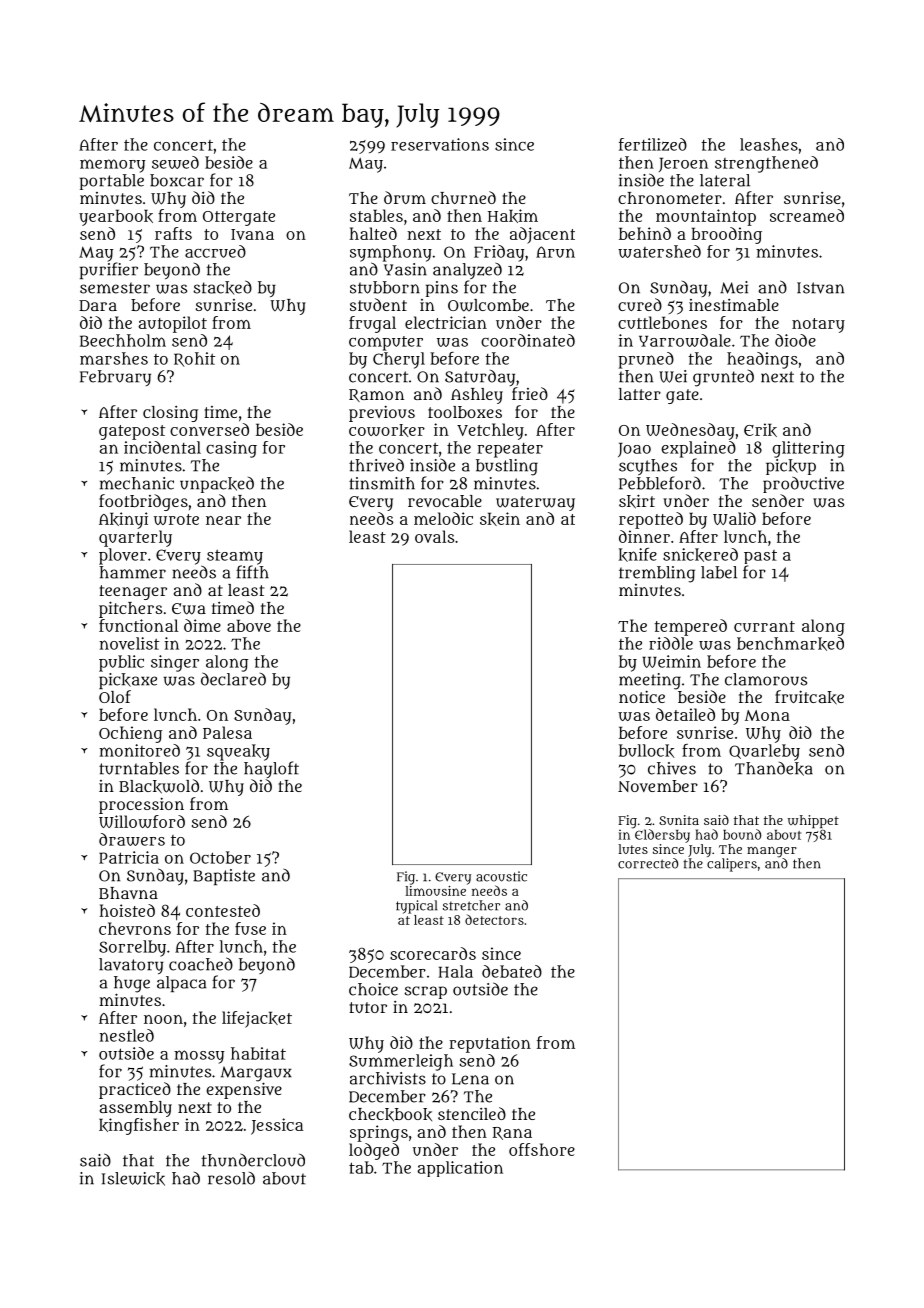  Describe the element at coordinates (647, 751) in the image. I see `bullock` at that location.
